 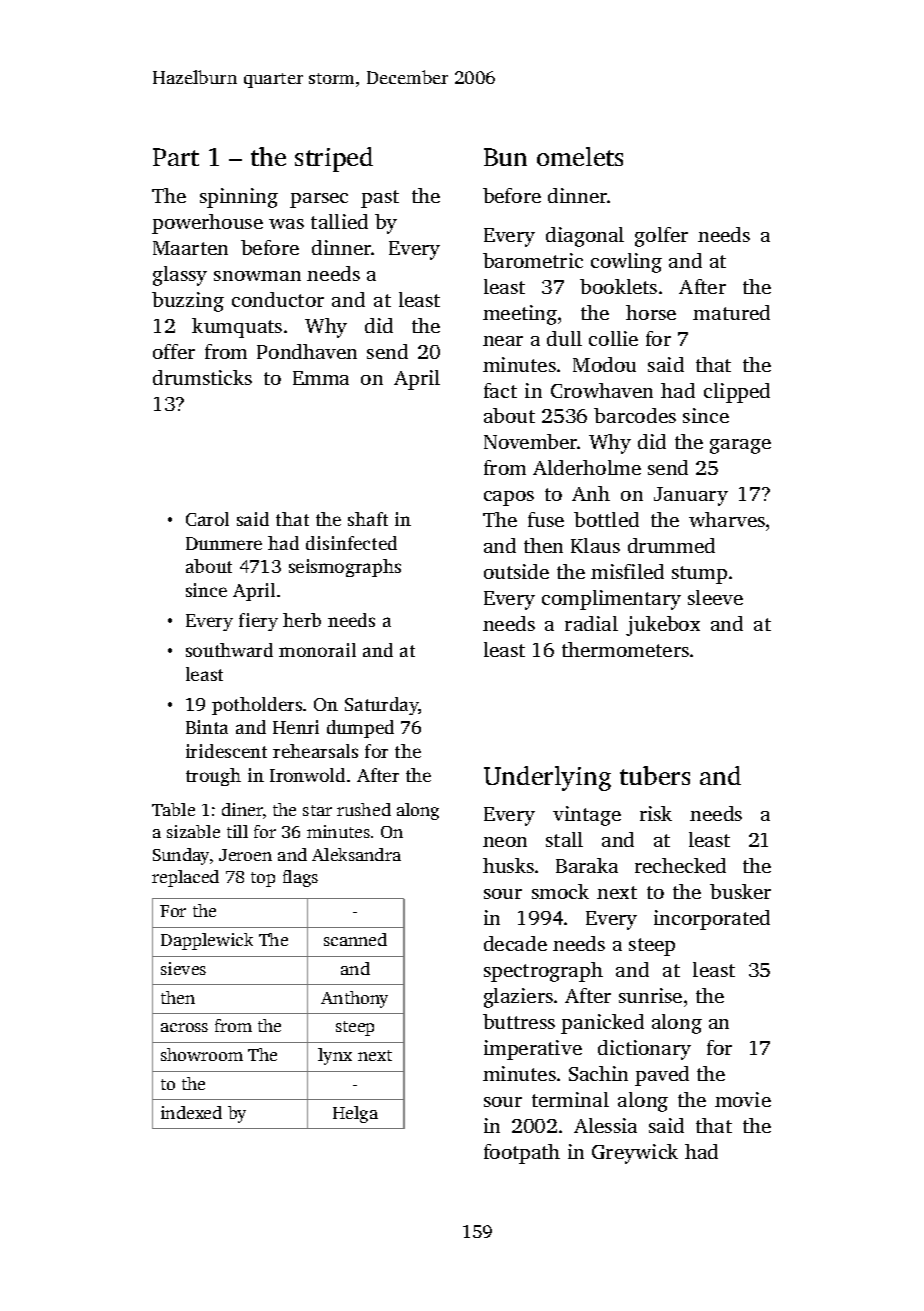 What do you see at coordinates (635, 1154) in the screenshot?
I see `Greywick` at bounding box center [635, 1154].
